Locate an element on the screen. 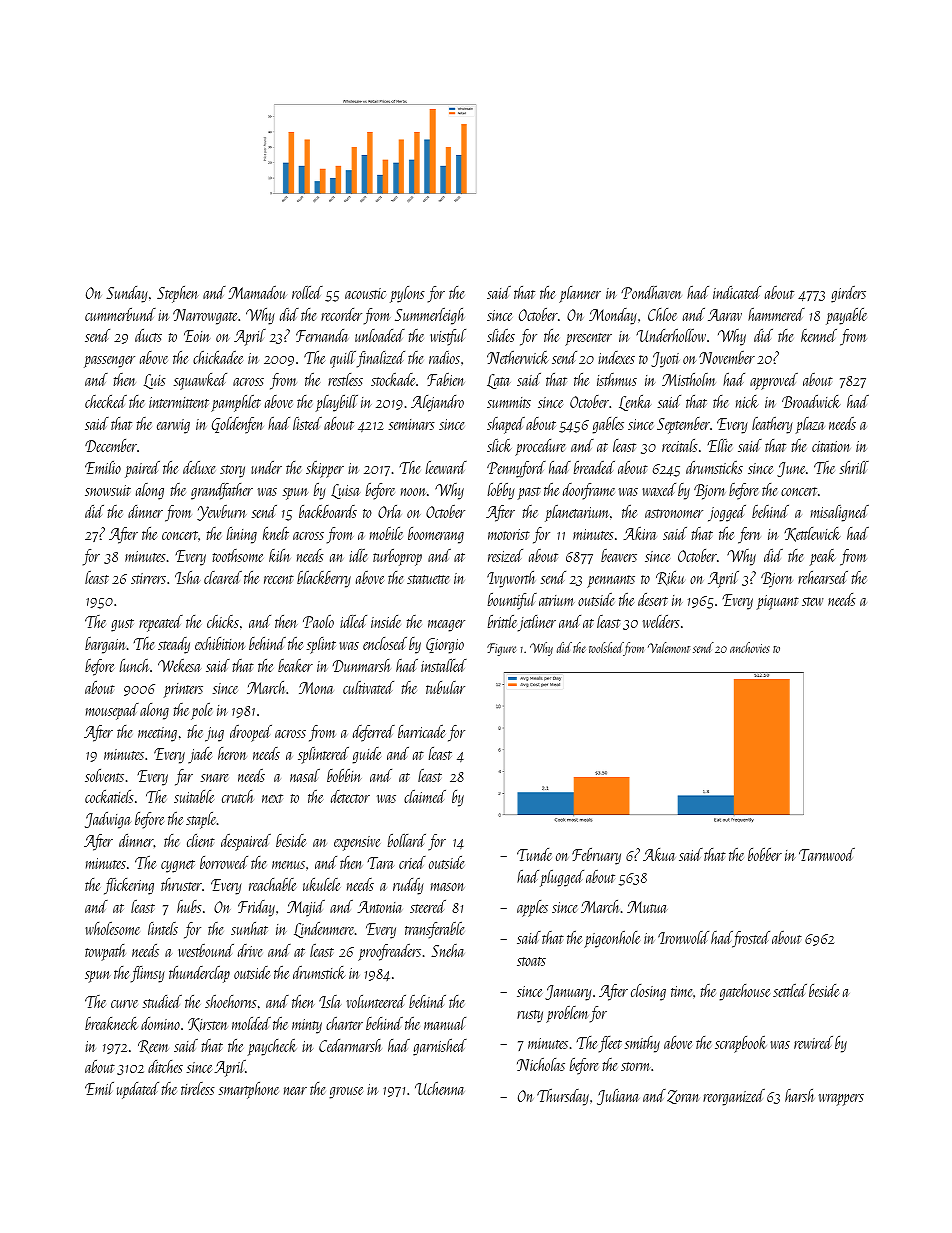 This screenshot has width=952, height=1233. problem is located at coordinates (567, 1014).
